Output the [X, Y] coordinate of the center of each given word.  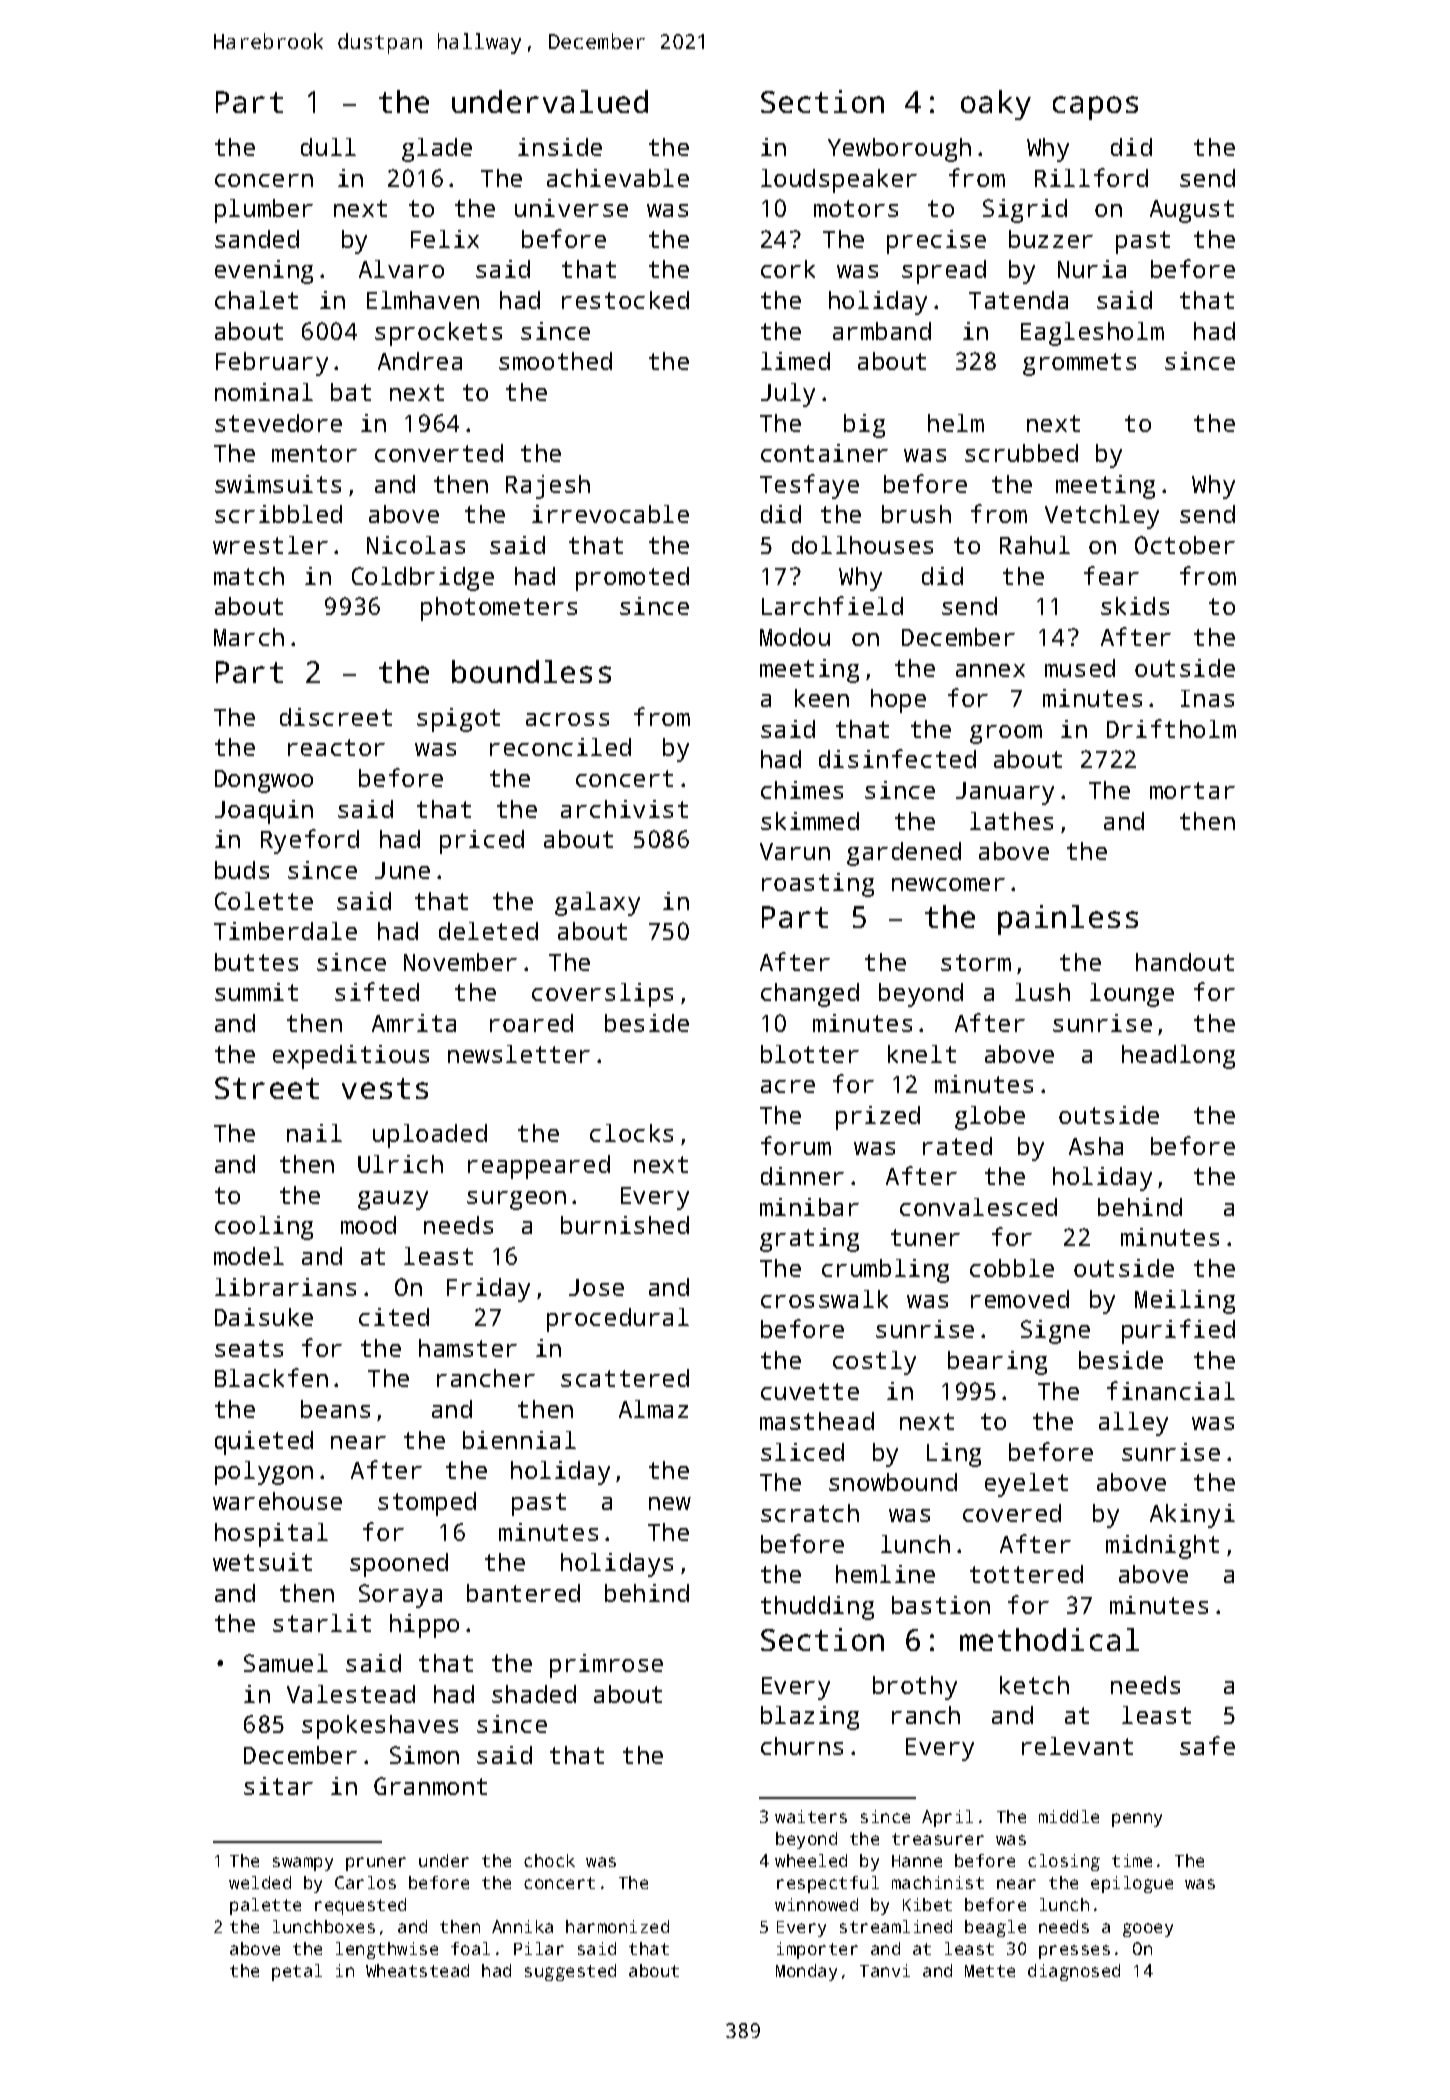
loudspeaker [839, 181]
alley [1133, 1424]
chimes [802, 790]
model [249, 1256]
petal [297, 1972]
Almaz [653, 1409]
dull [328, 147]
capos [1095, 108]
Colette [264, 901]
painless [1068, 920]
